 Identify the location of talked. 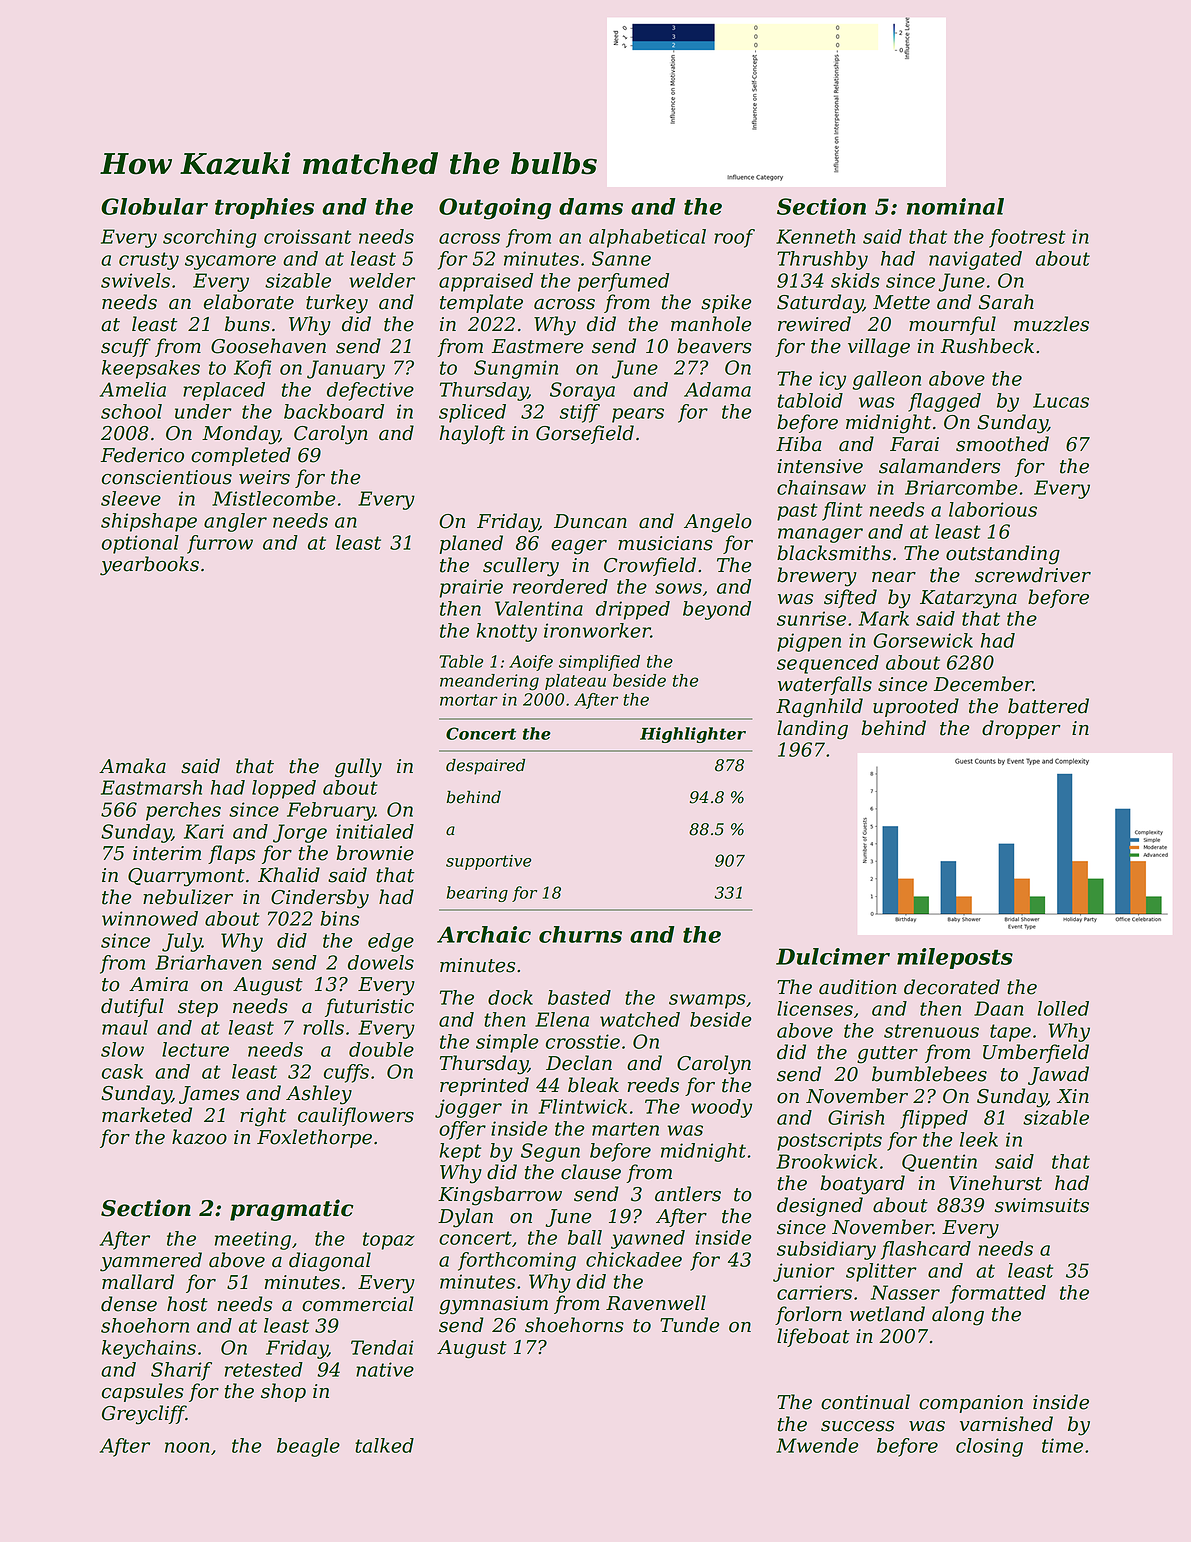
(384, 1445).
